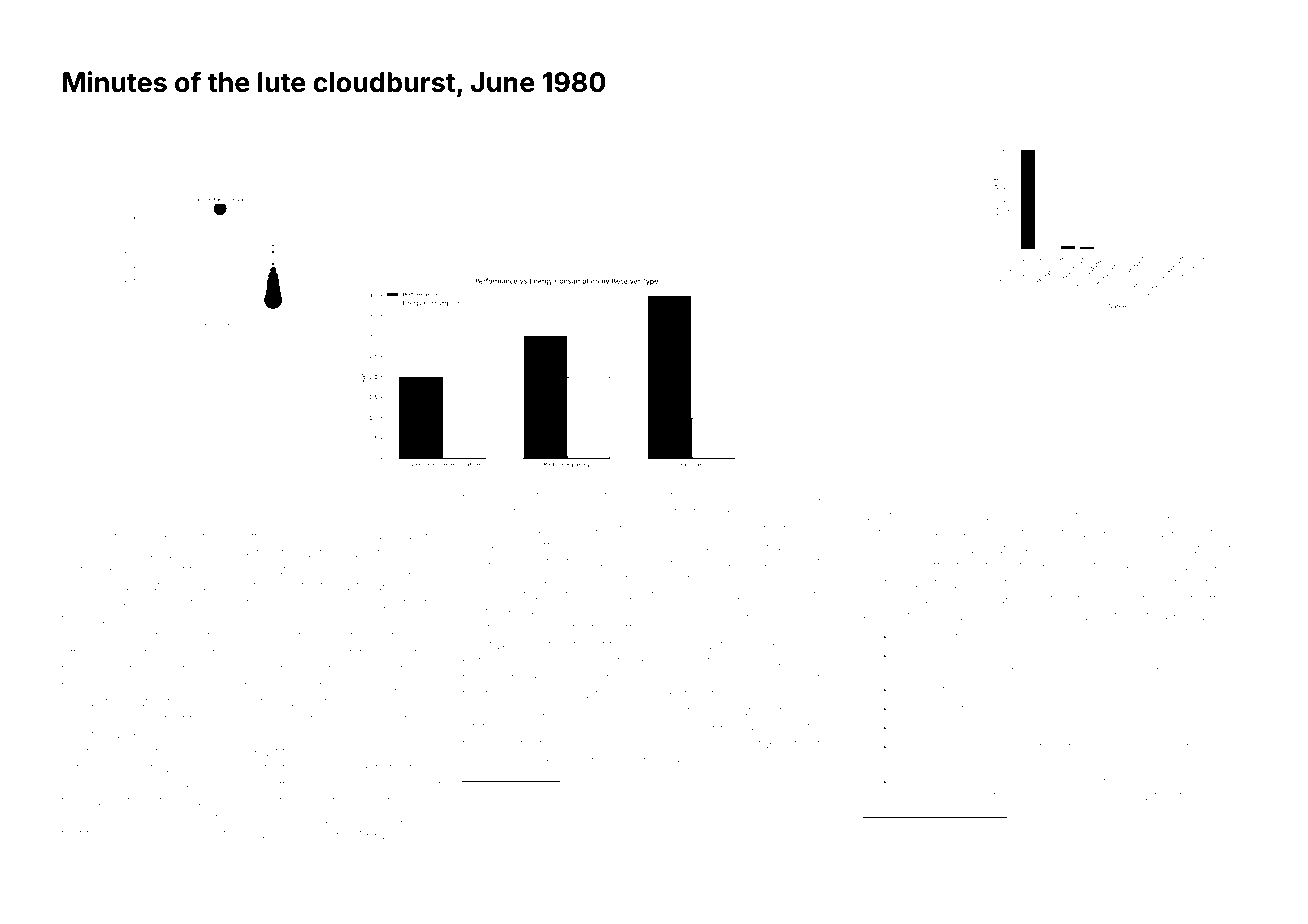 This screenshot has height=924, width=1308. What do you see at coordinates (890, 568) in the screenshot?
I see `mailbags` at bounding box center [890, 568].
